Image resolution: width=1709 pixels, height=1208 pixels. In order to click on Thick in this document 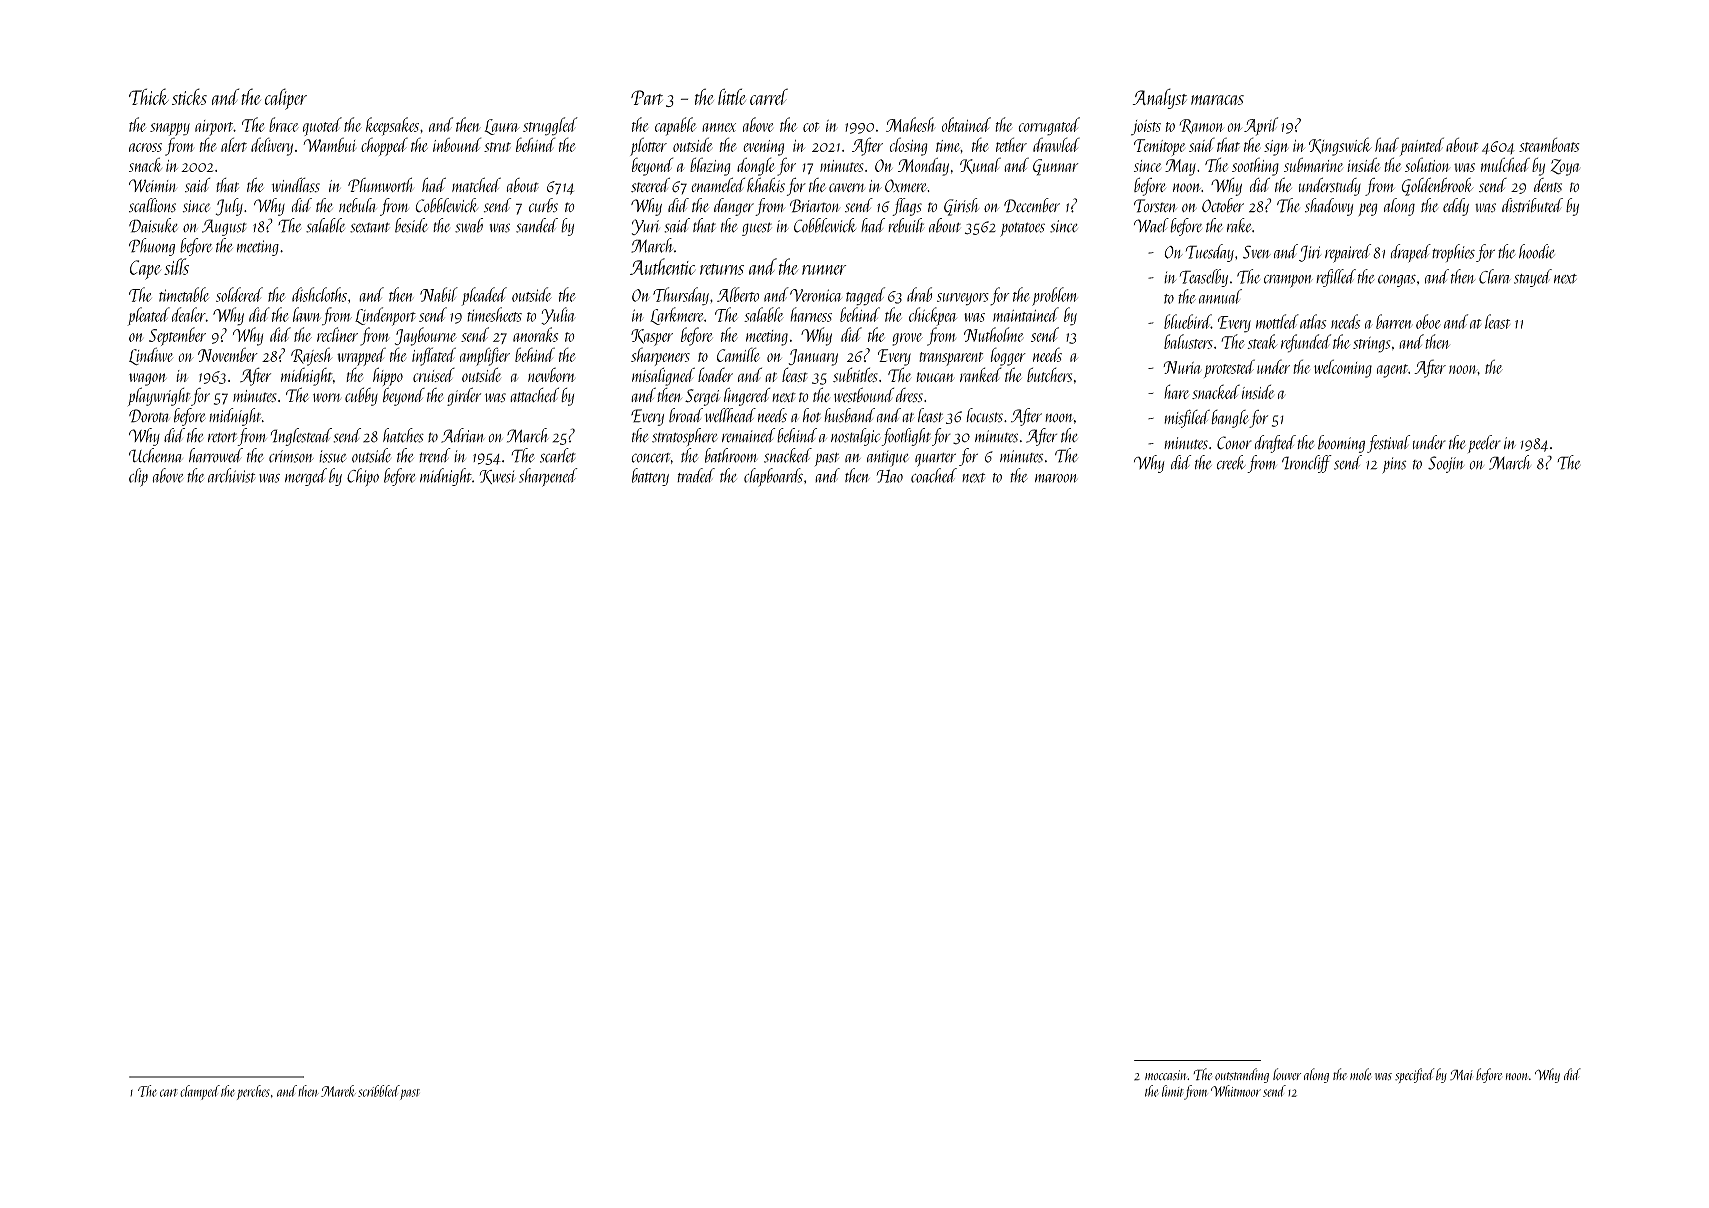, I will do `click(149, 96)`.
